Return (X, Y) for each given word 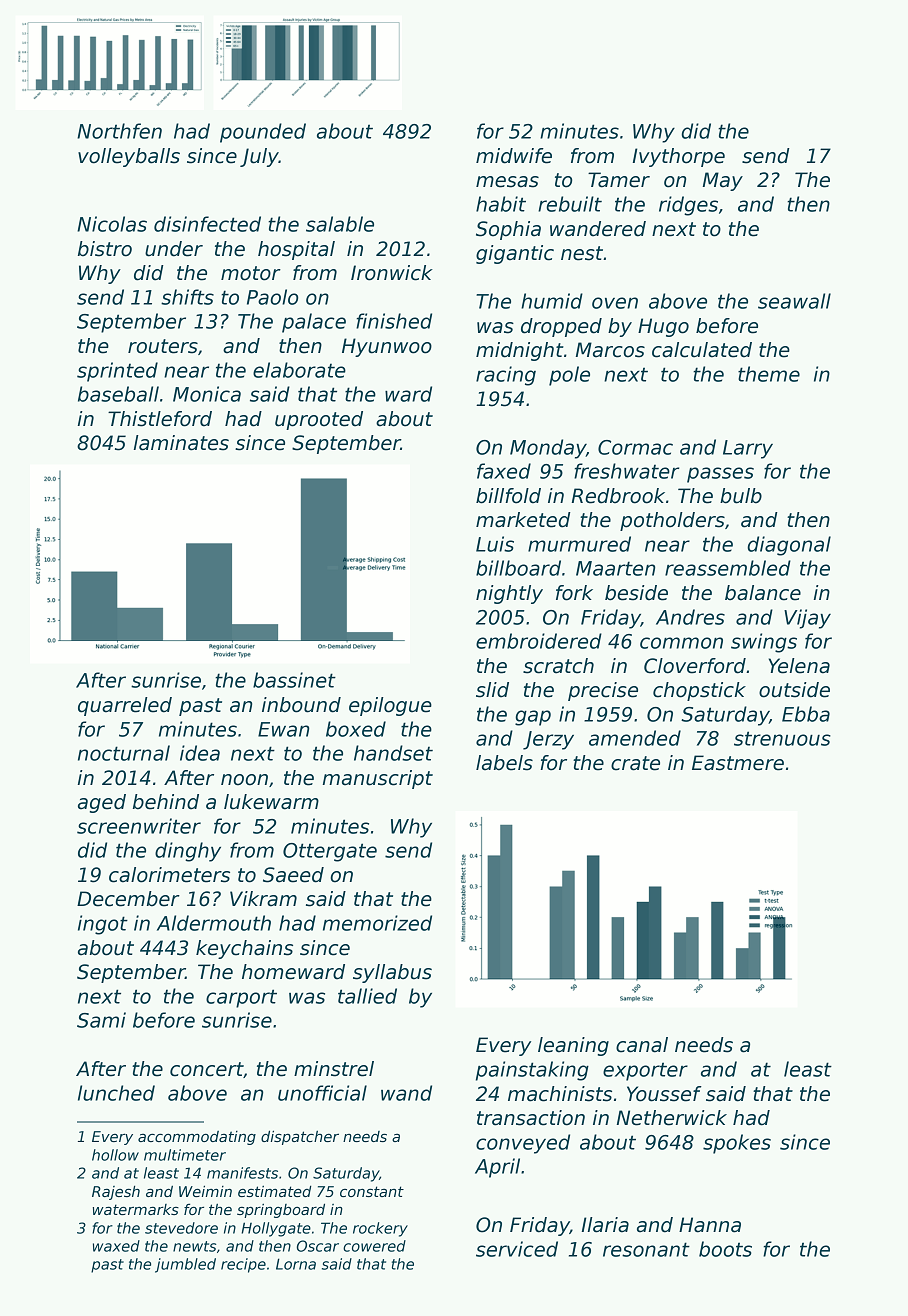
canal (642, 1045)
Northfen (119, 131)
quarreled (125, 706)
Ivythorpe (679, 157)
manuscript (378, 779)
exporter (645, 1071)
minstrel (334, 1069)
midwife (514, 156)
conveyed (523, 1144)
